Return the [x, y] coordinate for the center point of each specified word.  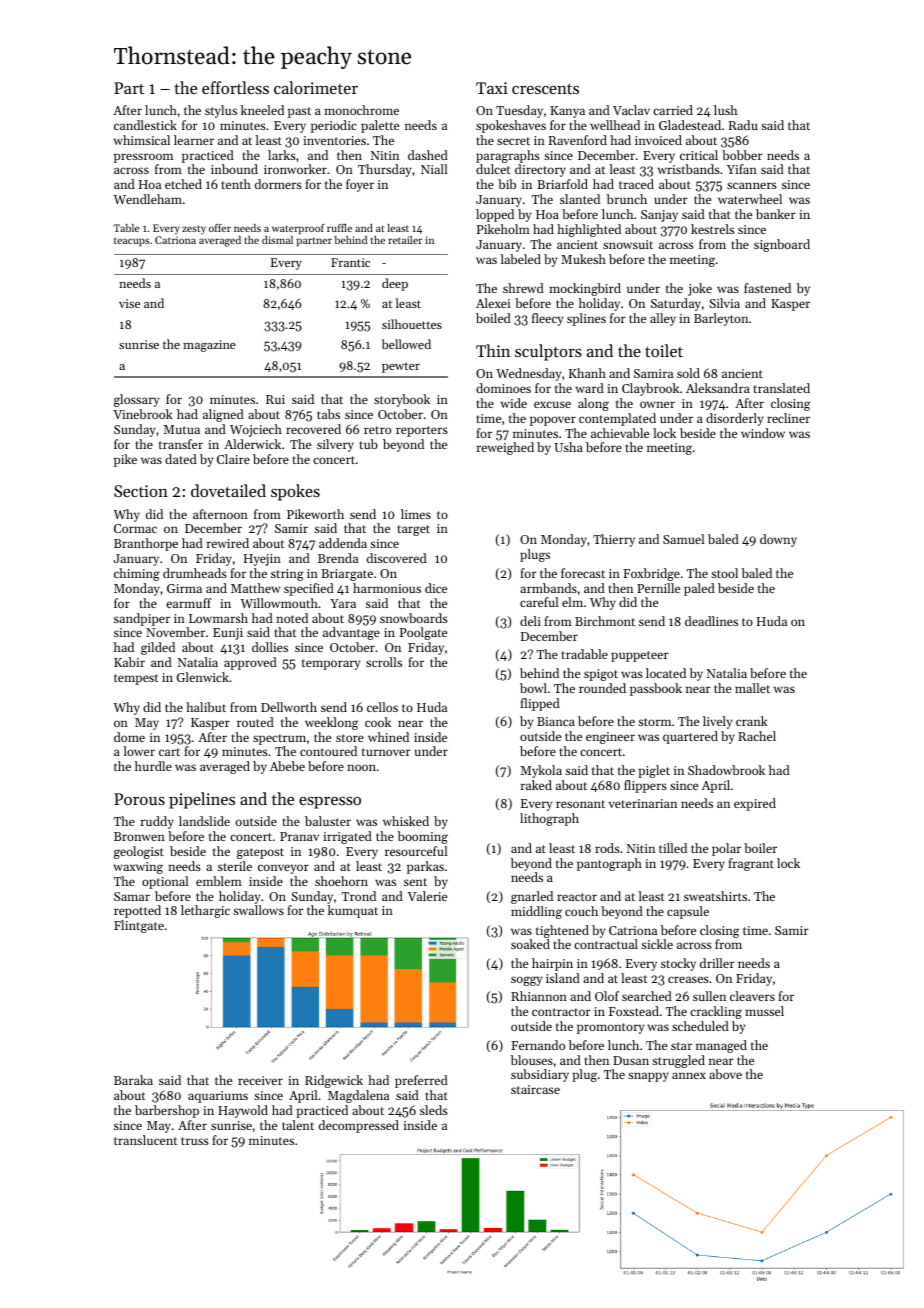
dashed [428, 155]
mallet [752, 688]
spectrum [279, 739]
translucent [145, 1140]
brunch [627, 199]
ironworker [295, 169]
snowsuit [628, 244]
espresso [330, 803]
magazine [209, 346]
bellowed [406, 344]
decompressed [359, 1126]
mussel [764, 1011]
